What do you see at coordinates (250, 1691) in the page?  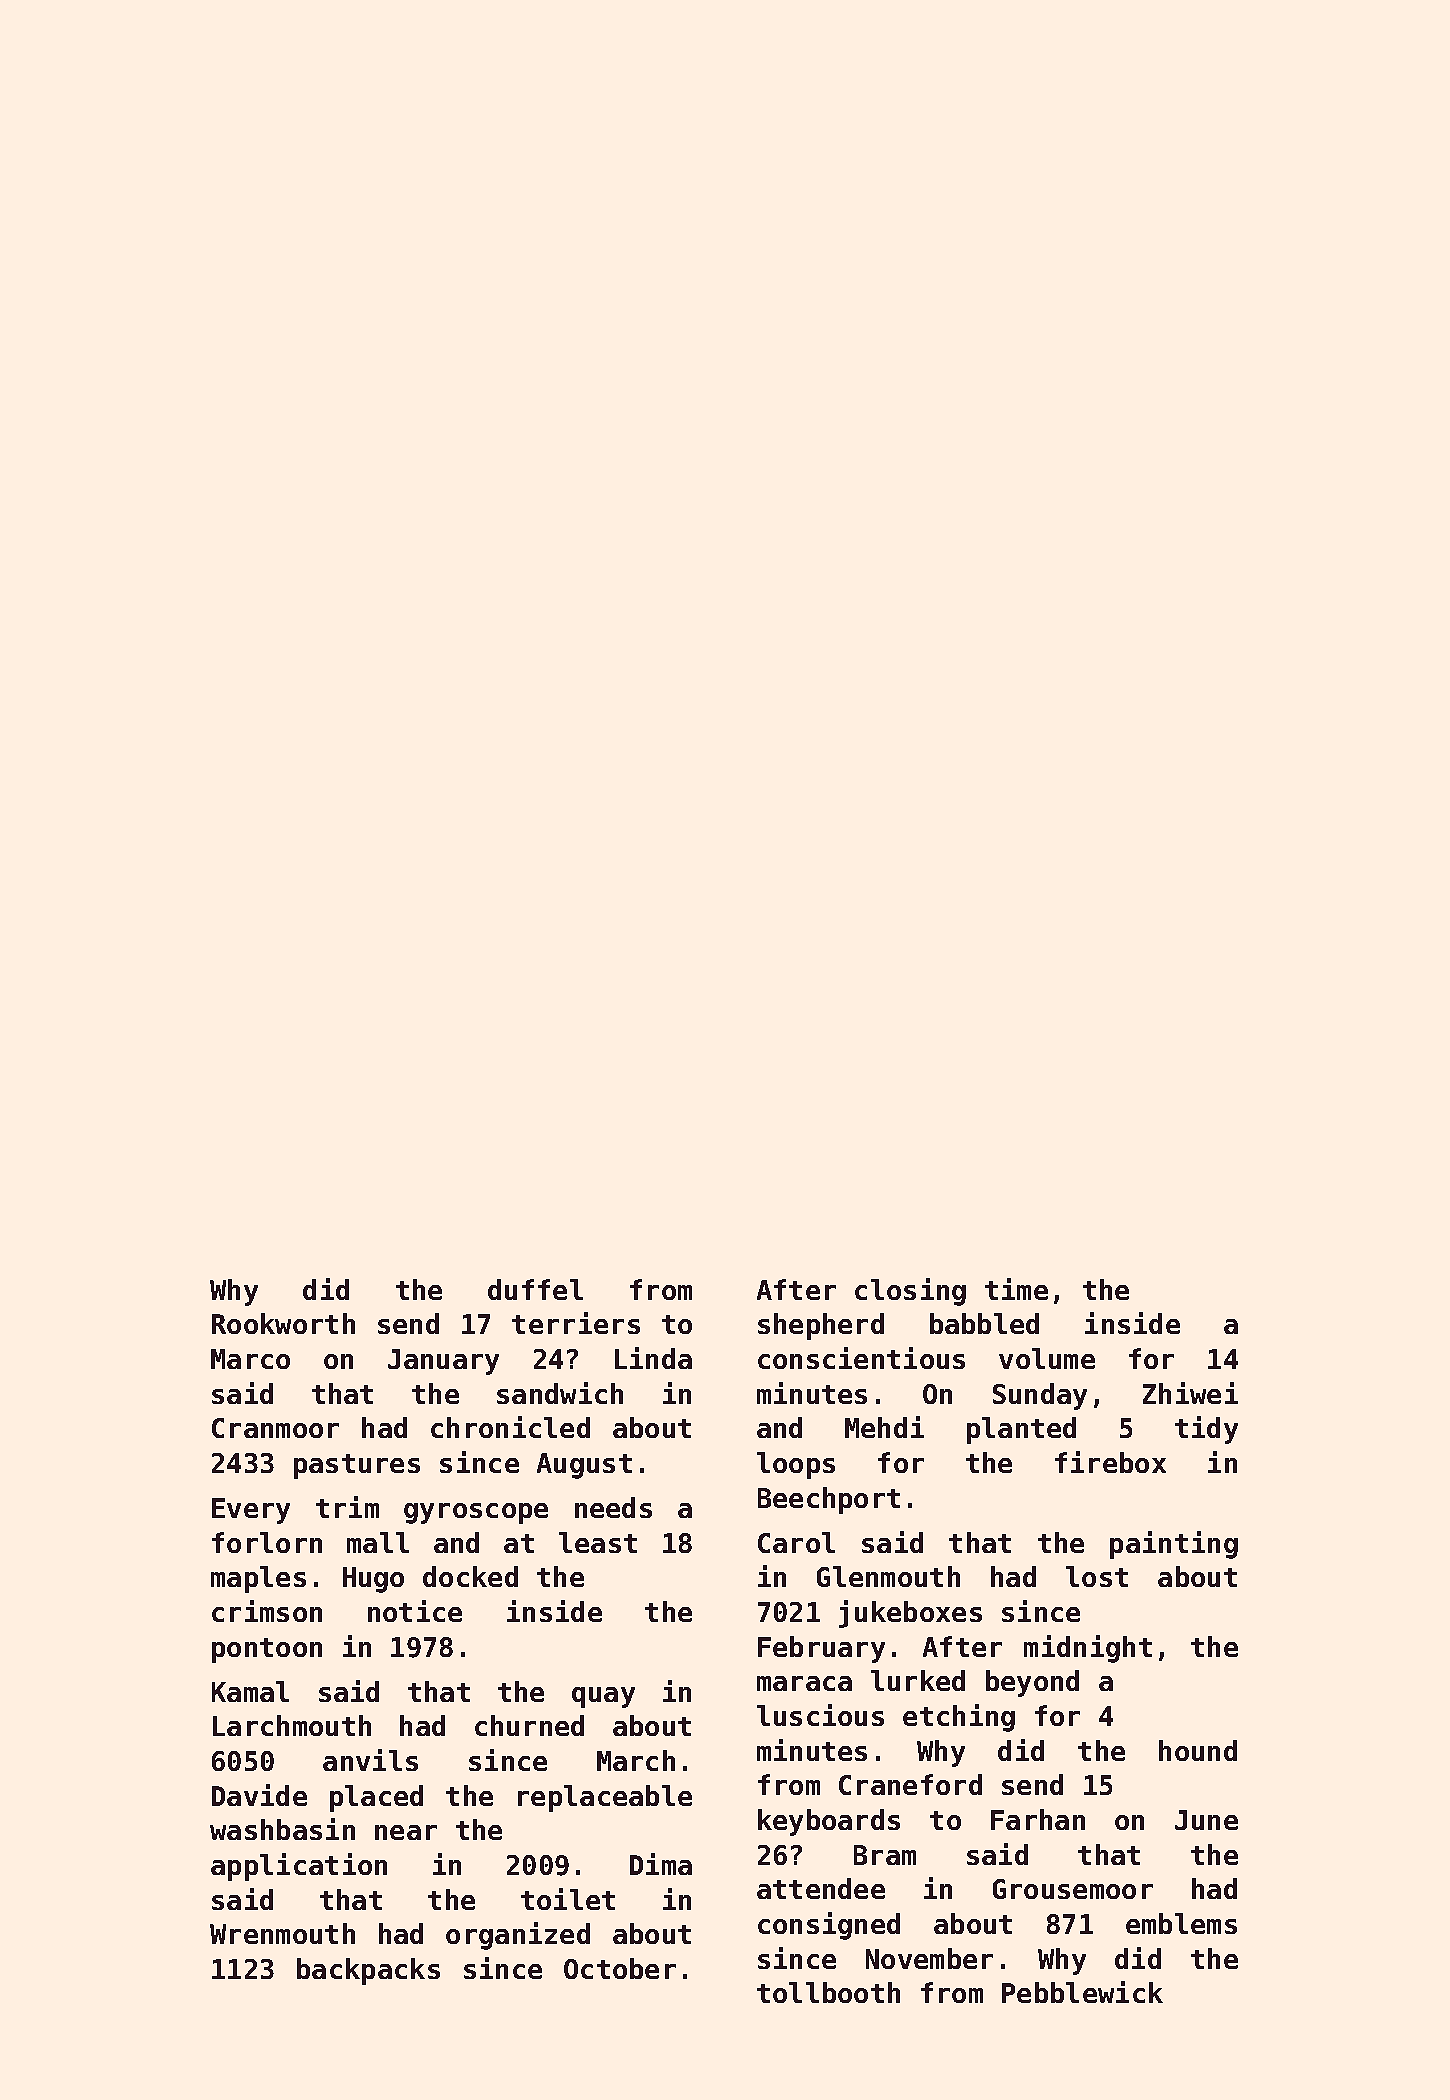 I see `Kamal` at bounding box center [250, 1691].
